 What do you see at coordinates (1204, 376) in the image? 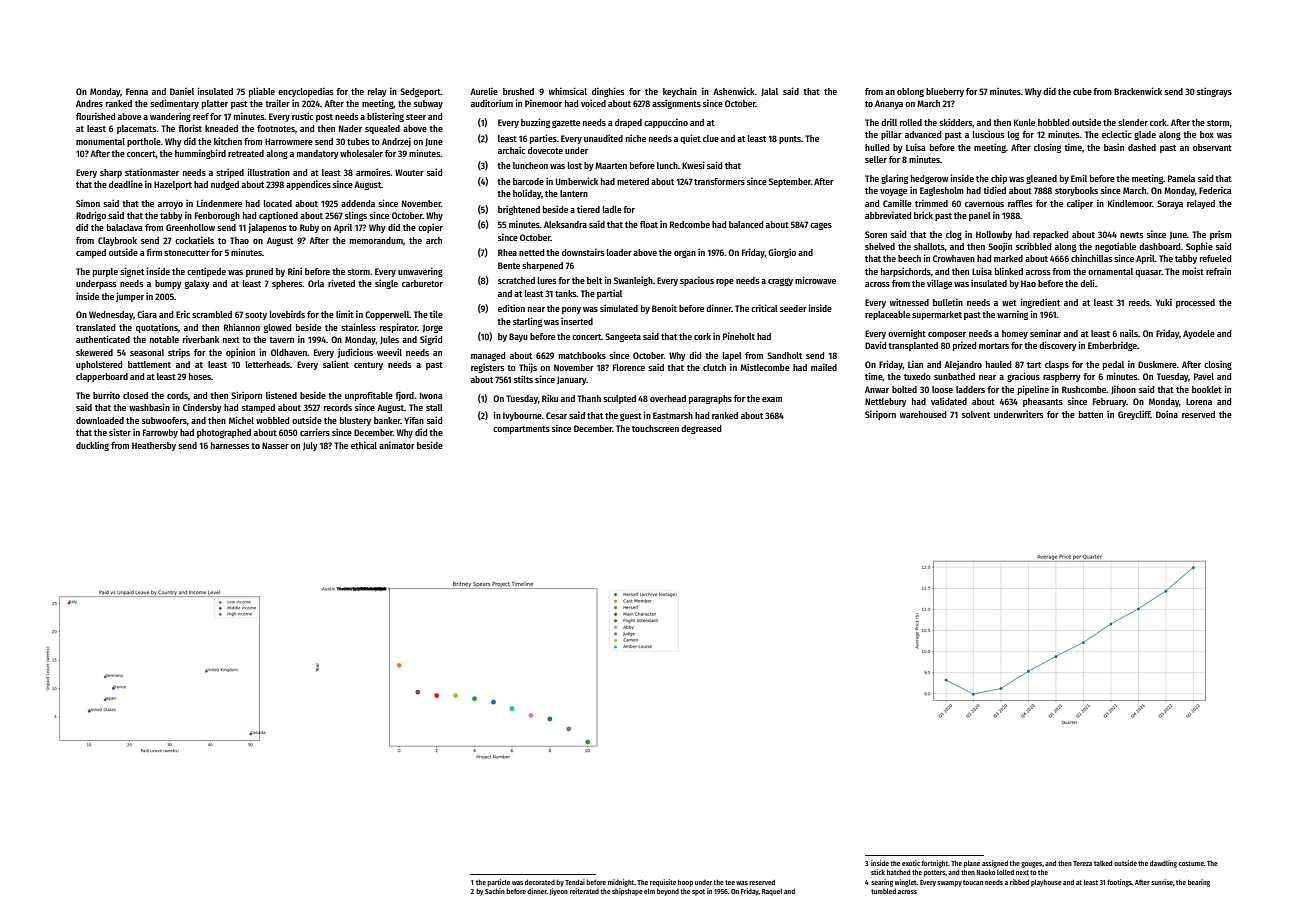
I see `Pavel` at bounding box center [1204, 376].
